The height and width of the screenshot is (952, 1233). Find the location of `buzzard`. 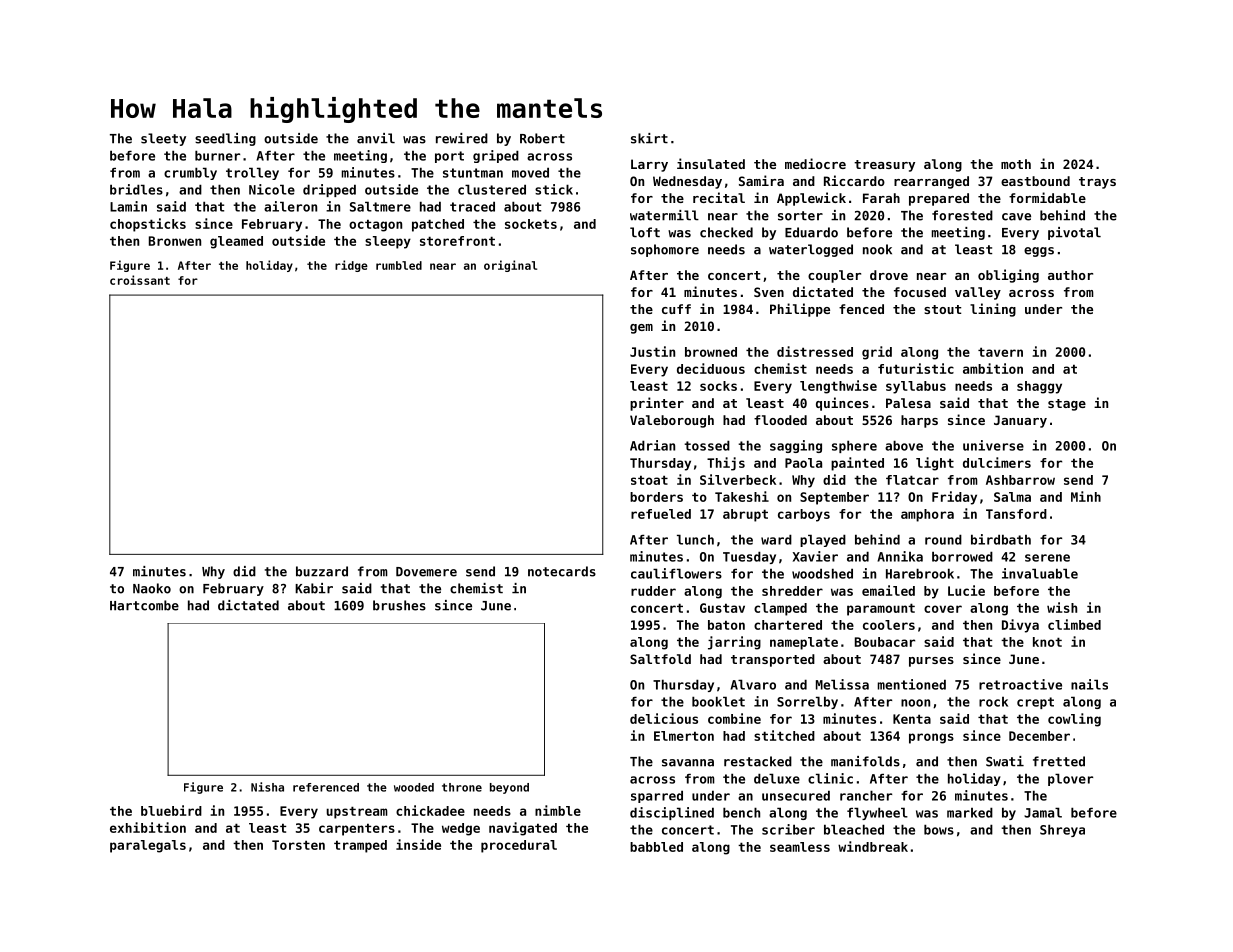

buzzard is located at coordinates (322, 571).
